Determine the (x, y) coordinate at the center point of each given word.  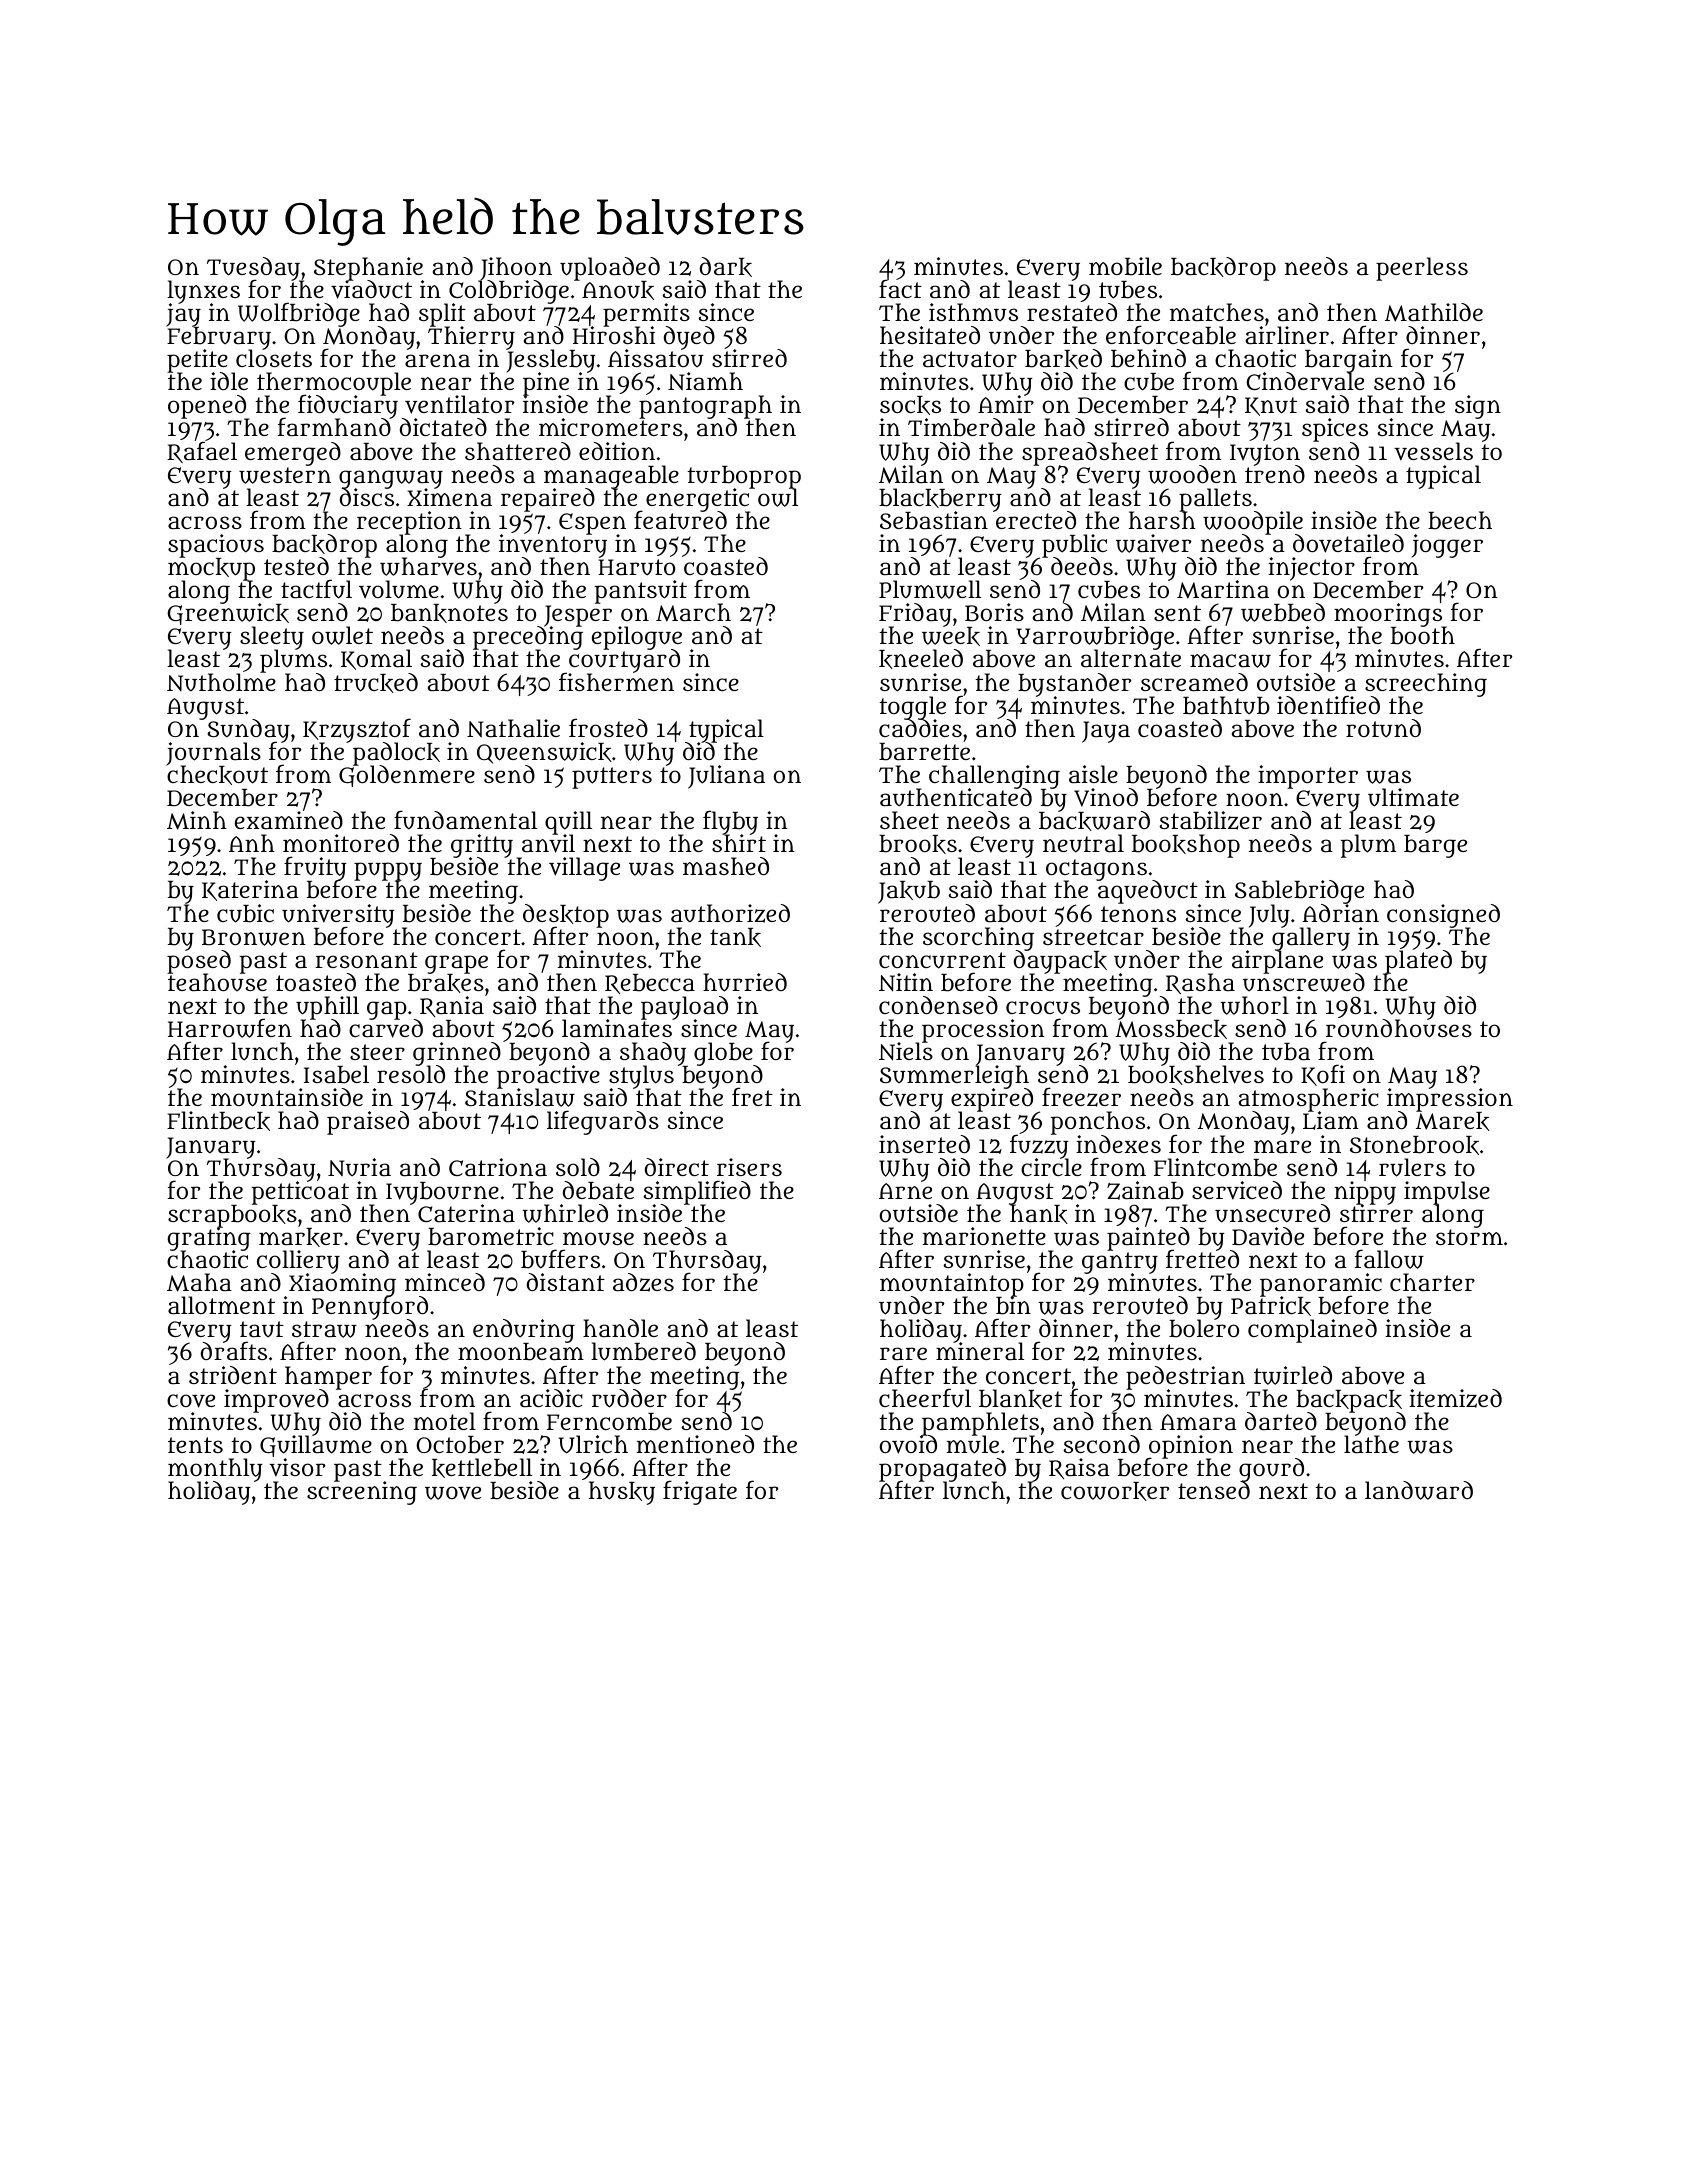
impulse (1447, 1193)
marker (301, 1237)
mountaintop (952, 1285)
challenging (994, 777)
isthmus (973, 312)
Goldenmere (407, 776)
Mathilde (1434, 312)
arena (437, 361)
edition (617, 451)
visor (297, 1467)
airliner (1287, 335)
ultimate (1413, 797)
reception (409, 523)
